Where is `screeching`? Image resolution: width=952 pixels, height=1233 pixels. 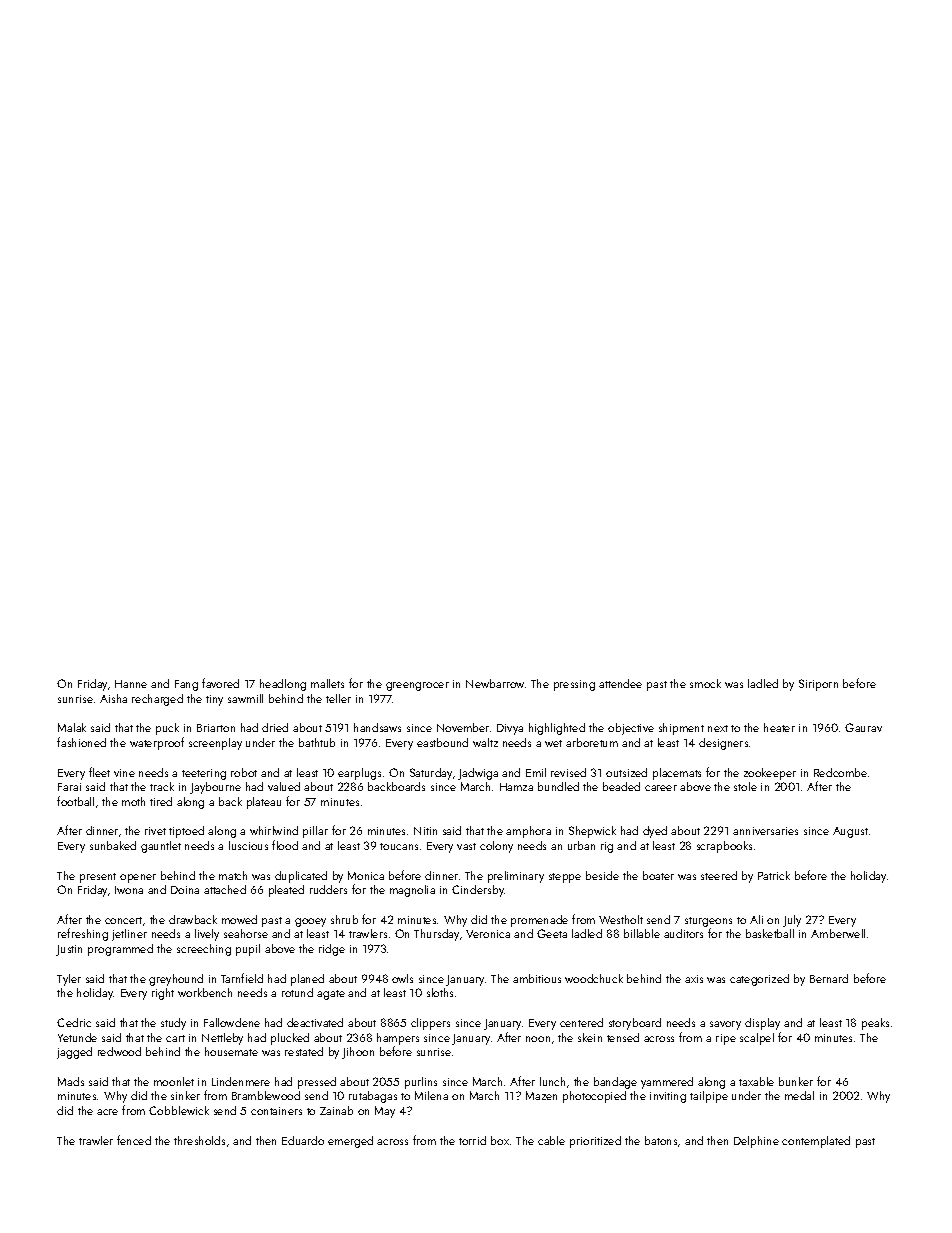
screeching is located at coordinates (204, 950).
